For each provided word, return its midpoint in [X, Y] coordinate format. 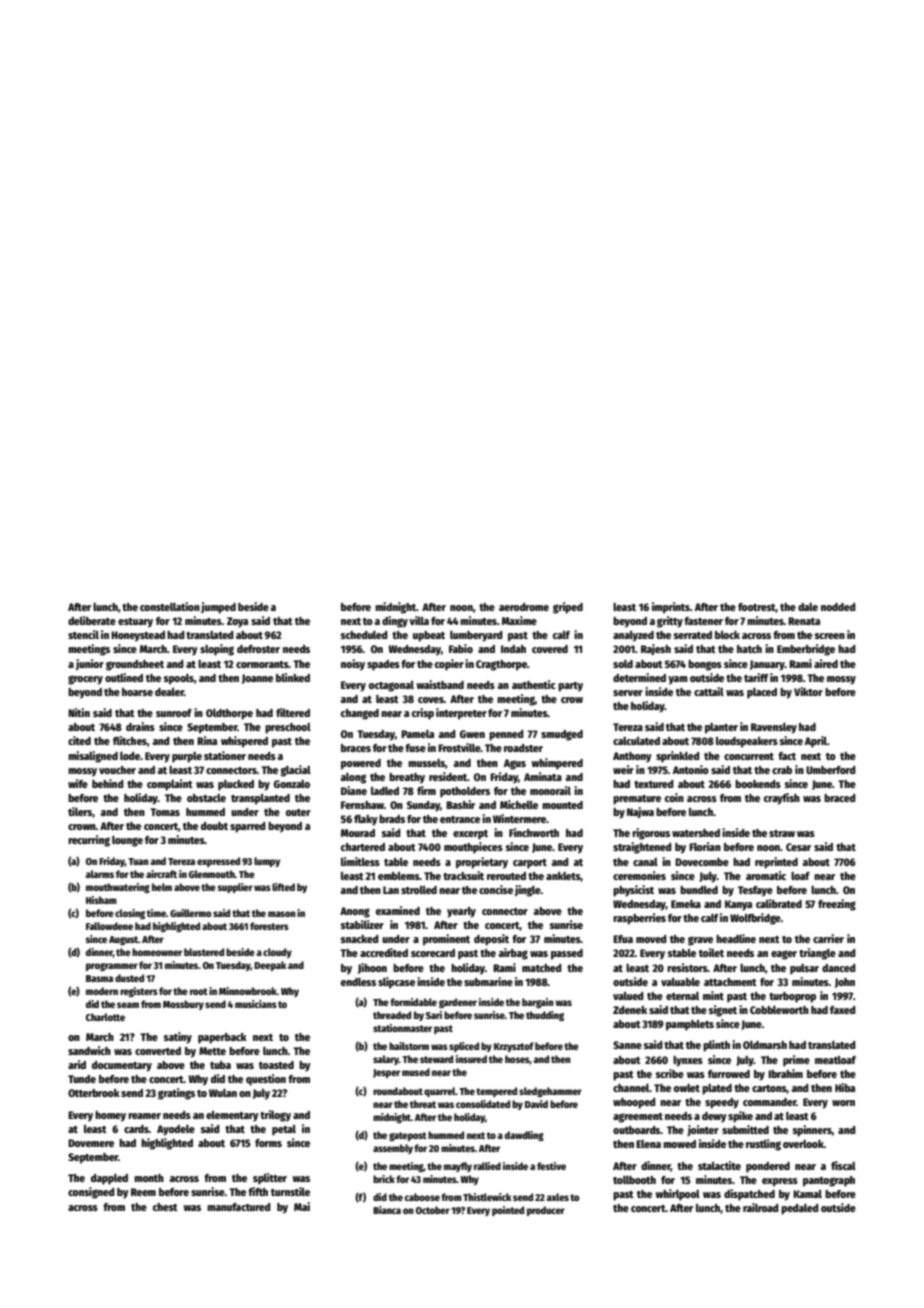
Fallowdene [109, 926]
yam [678, 680]
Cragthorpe [501, 665]
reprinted [776, 863]
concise [496, 889]
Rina [207, 740]
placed [762, 693]
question [266, 1080]
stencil [83, 634]
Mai [302, 1206]
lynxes [688, 1061]
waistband [440, 684]
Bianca [387, 1210]
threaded [392, 1015]
